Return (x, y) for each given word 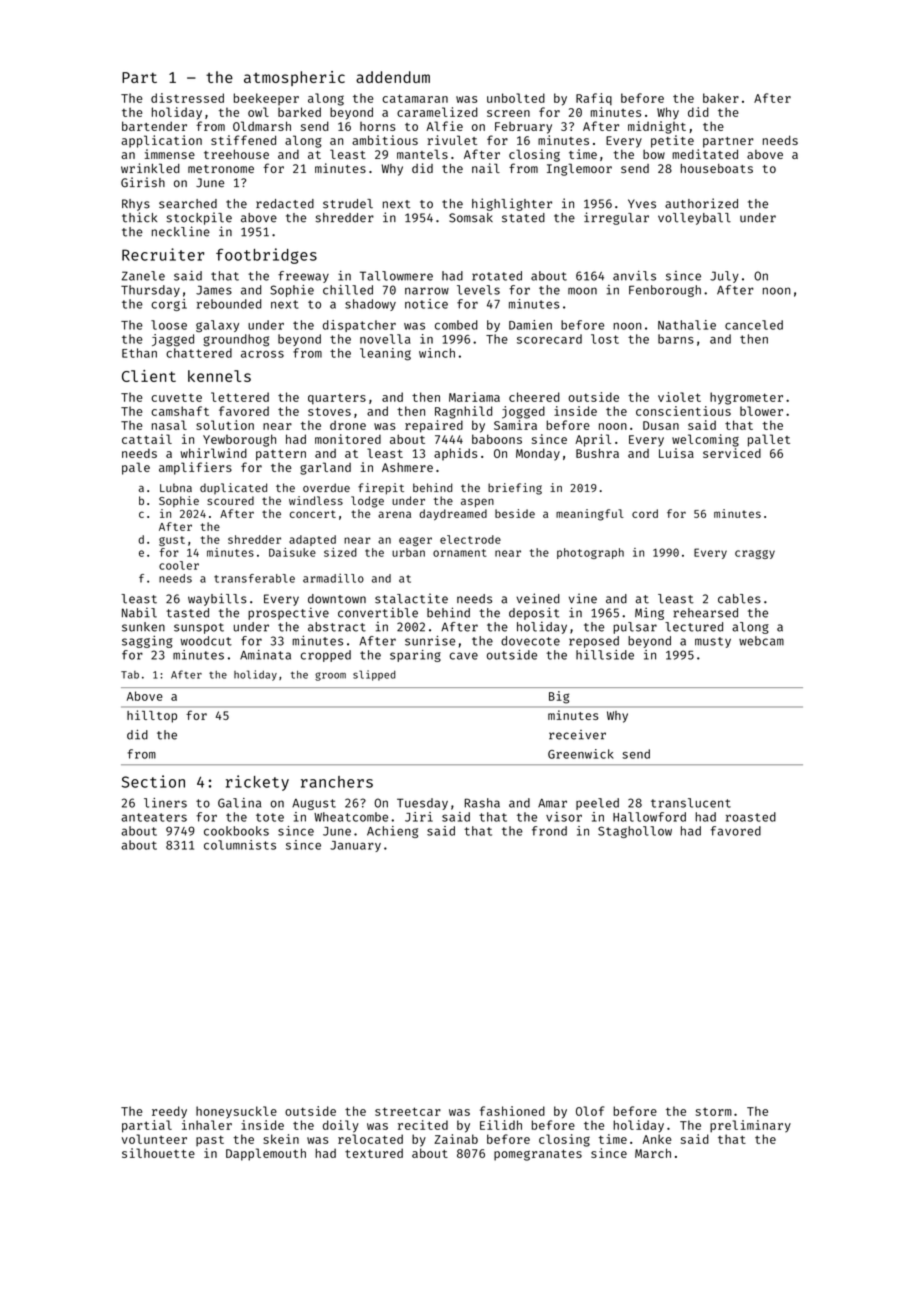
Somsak (471, 218)
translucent (691, 803)
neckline (181, 231)
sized (340, 552)
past (210, 1141)
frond (549, 831)
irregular (616, 218)
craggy (755, 554)
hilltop (152, 716)
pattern (281, 455)
